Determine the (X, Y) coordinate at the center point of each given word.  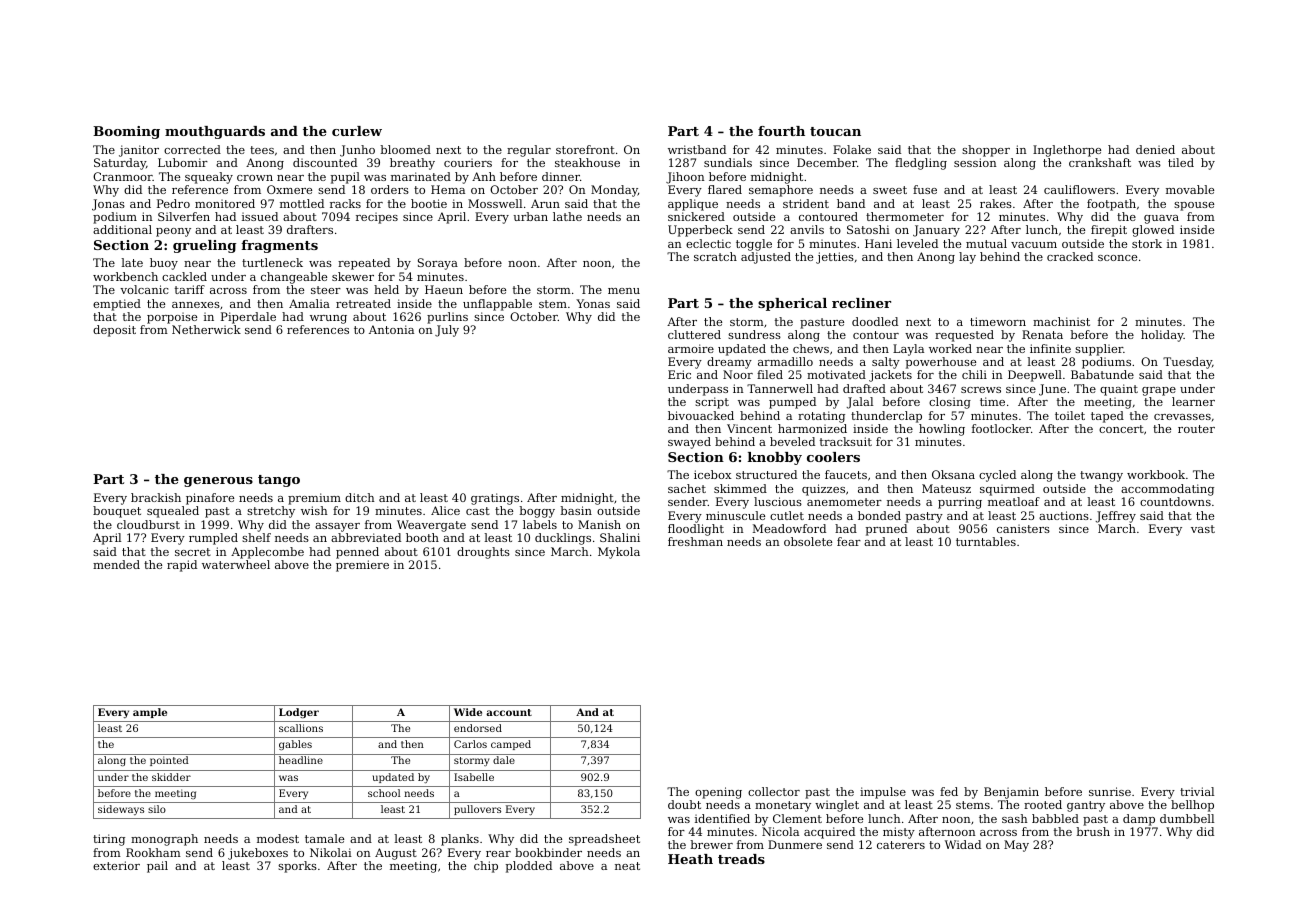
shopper (986, 151)
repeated (364, 264)
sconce (1117, 258)
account (509, 712)
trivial (1197, 791)
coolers (833, 457)
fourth (781, 131)
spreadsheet (604, 840)
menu (624, 291)
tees (262, 150)
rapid (182, 566)
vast (1203, 529)
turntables (986, 541)
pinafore (210, 499)
